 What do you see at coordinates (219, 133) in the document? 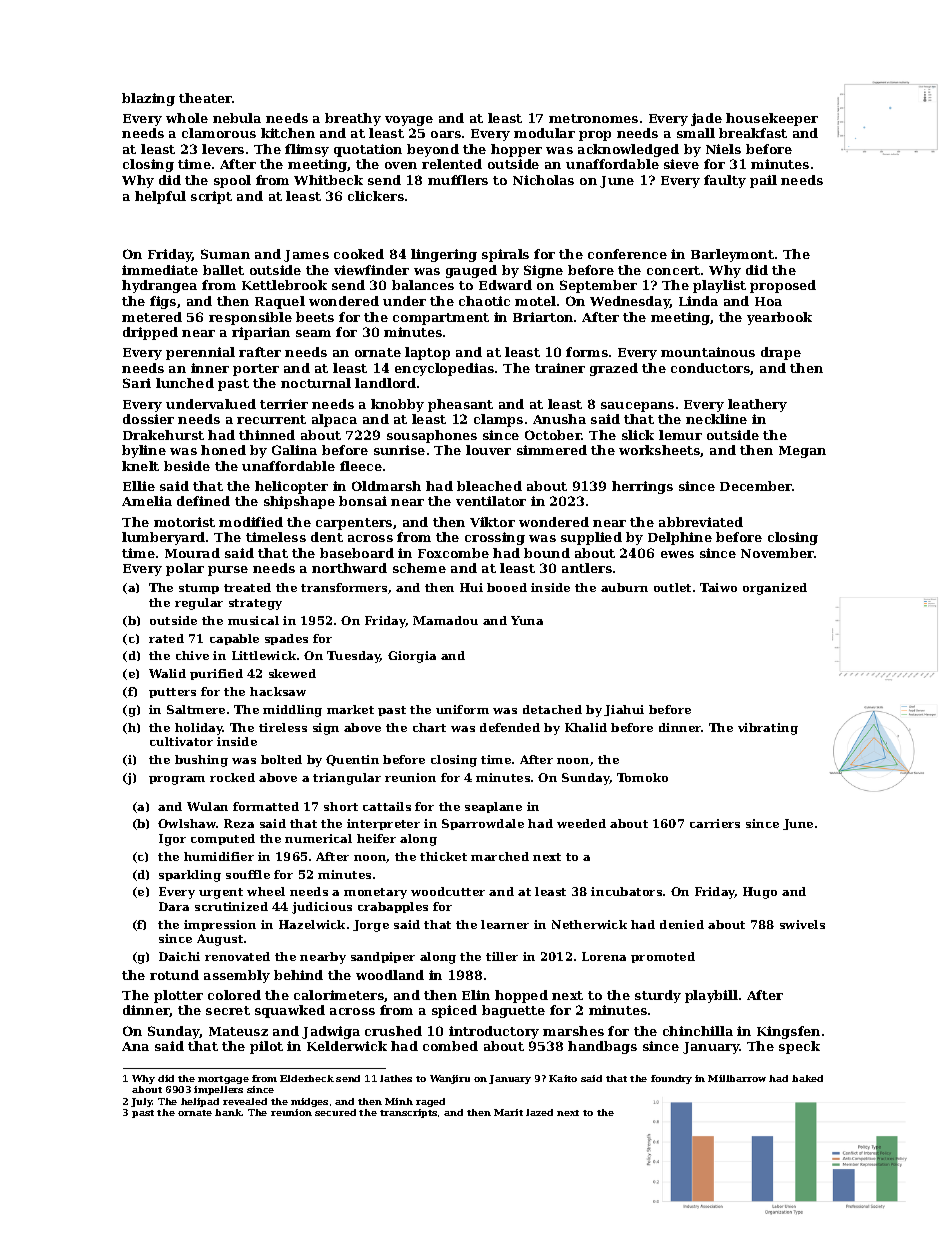
I see `clamorous` at bounding box center [219, 133].
